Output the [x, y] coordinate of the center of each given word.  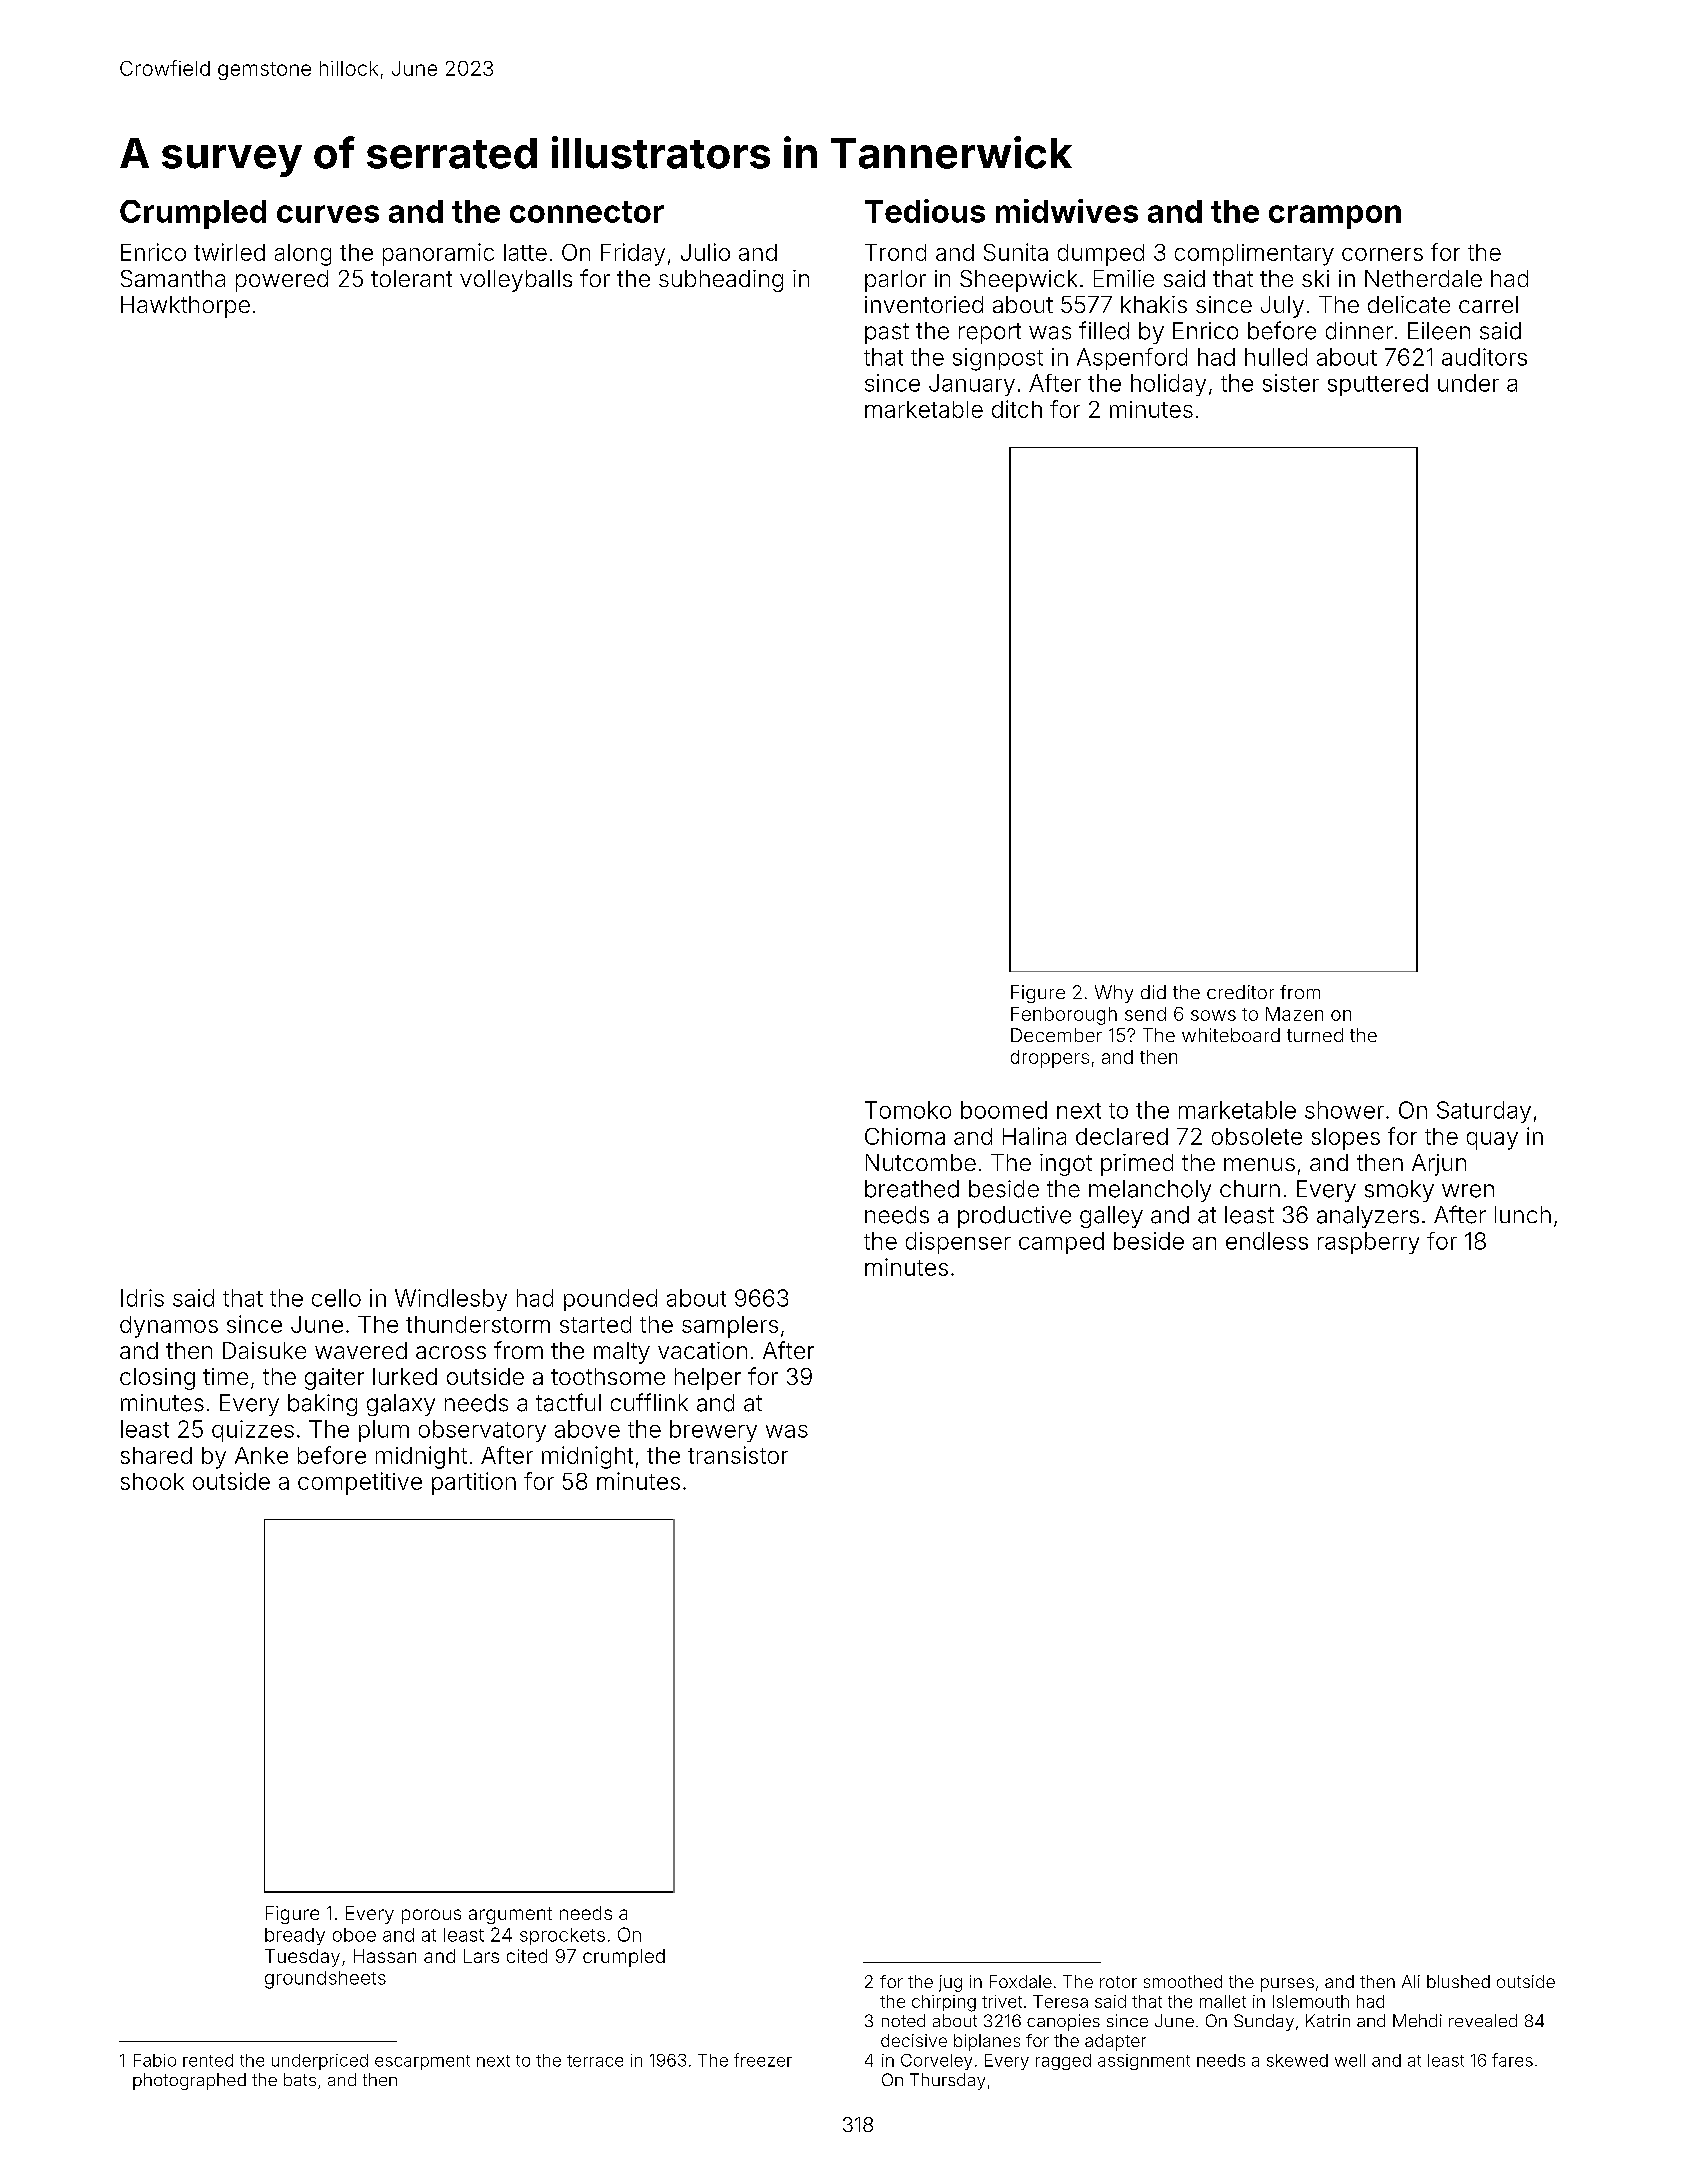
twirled [229, 252]
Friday [633, 254]
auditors [1484, 357]
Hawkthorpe [185, 307]
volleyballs [516, 281]
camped [1061, 1243]
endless [1267, 1241]
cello [336, 1298]
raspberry [1368, 1243]
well [1350, 2060]
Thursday [947, 2081]
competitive [360, 1483]
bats [300, 2079]
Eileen [1439, 331]
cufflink [649, 1402]
